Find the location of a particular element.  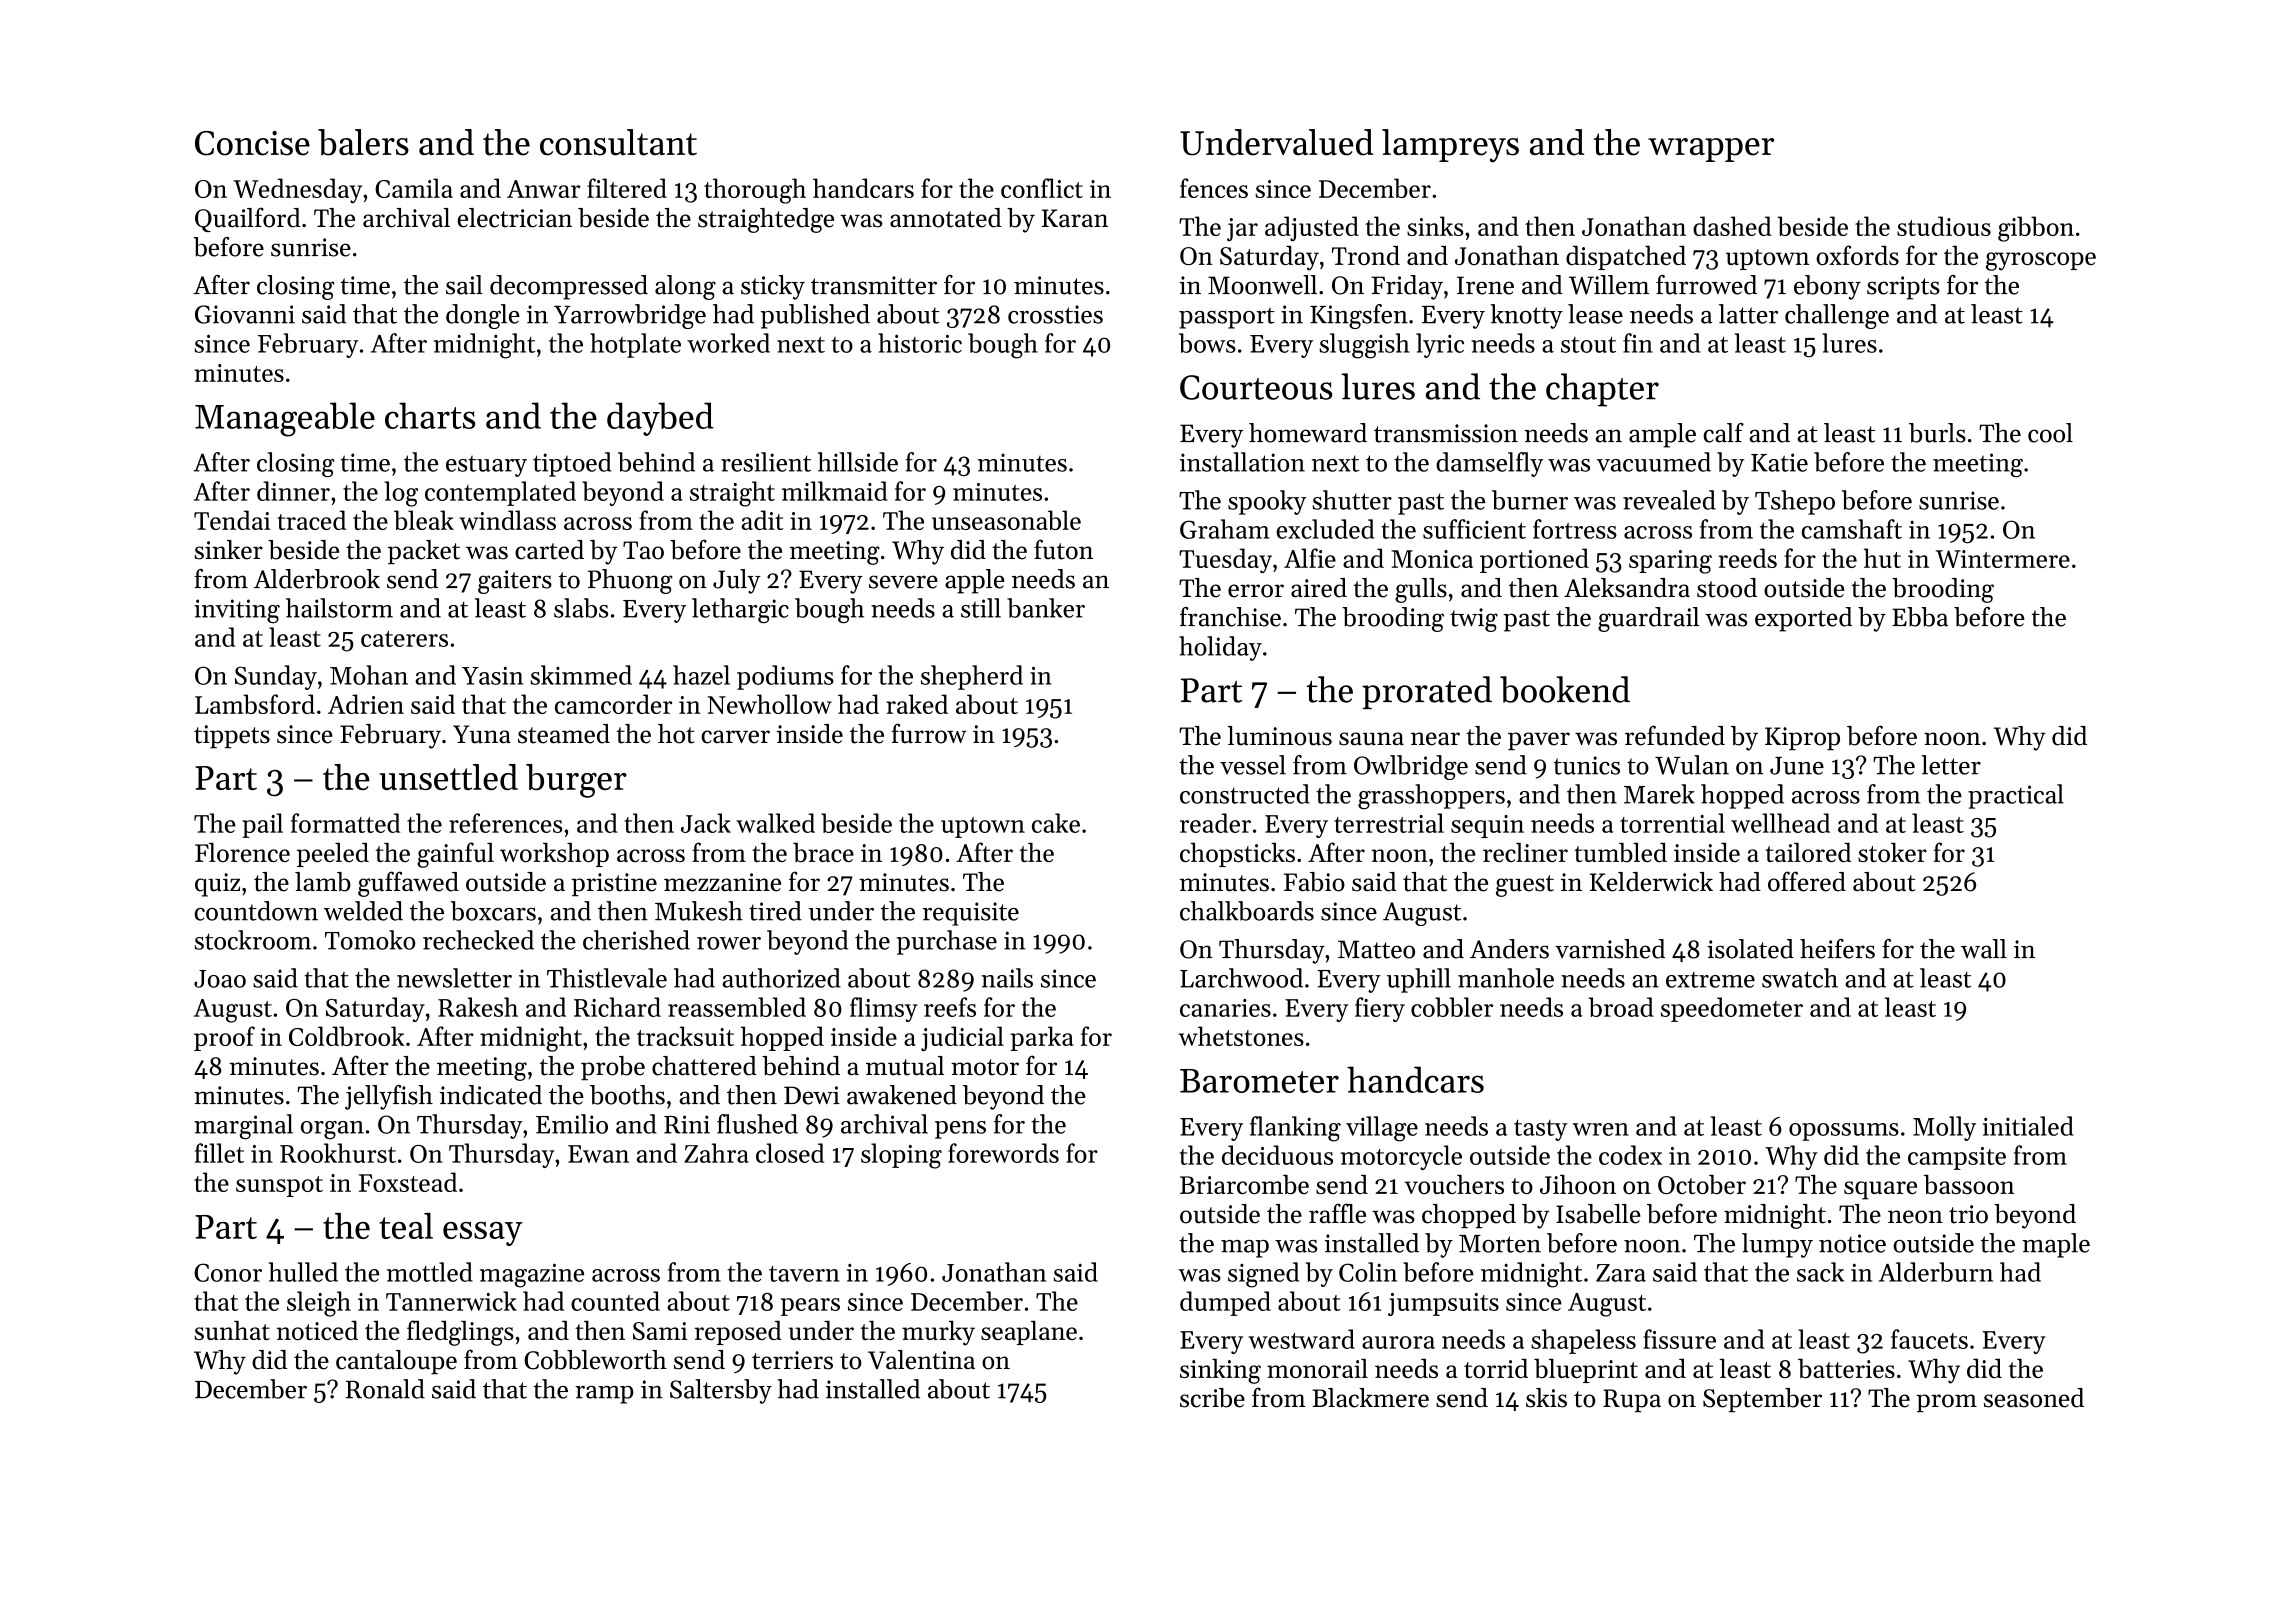

franchise is located at coordinates (1230, 617).
